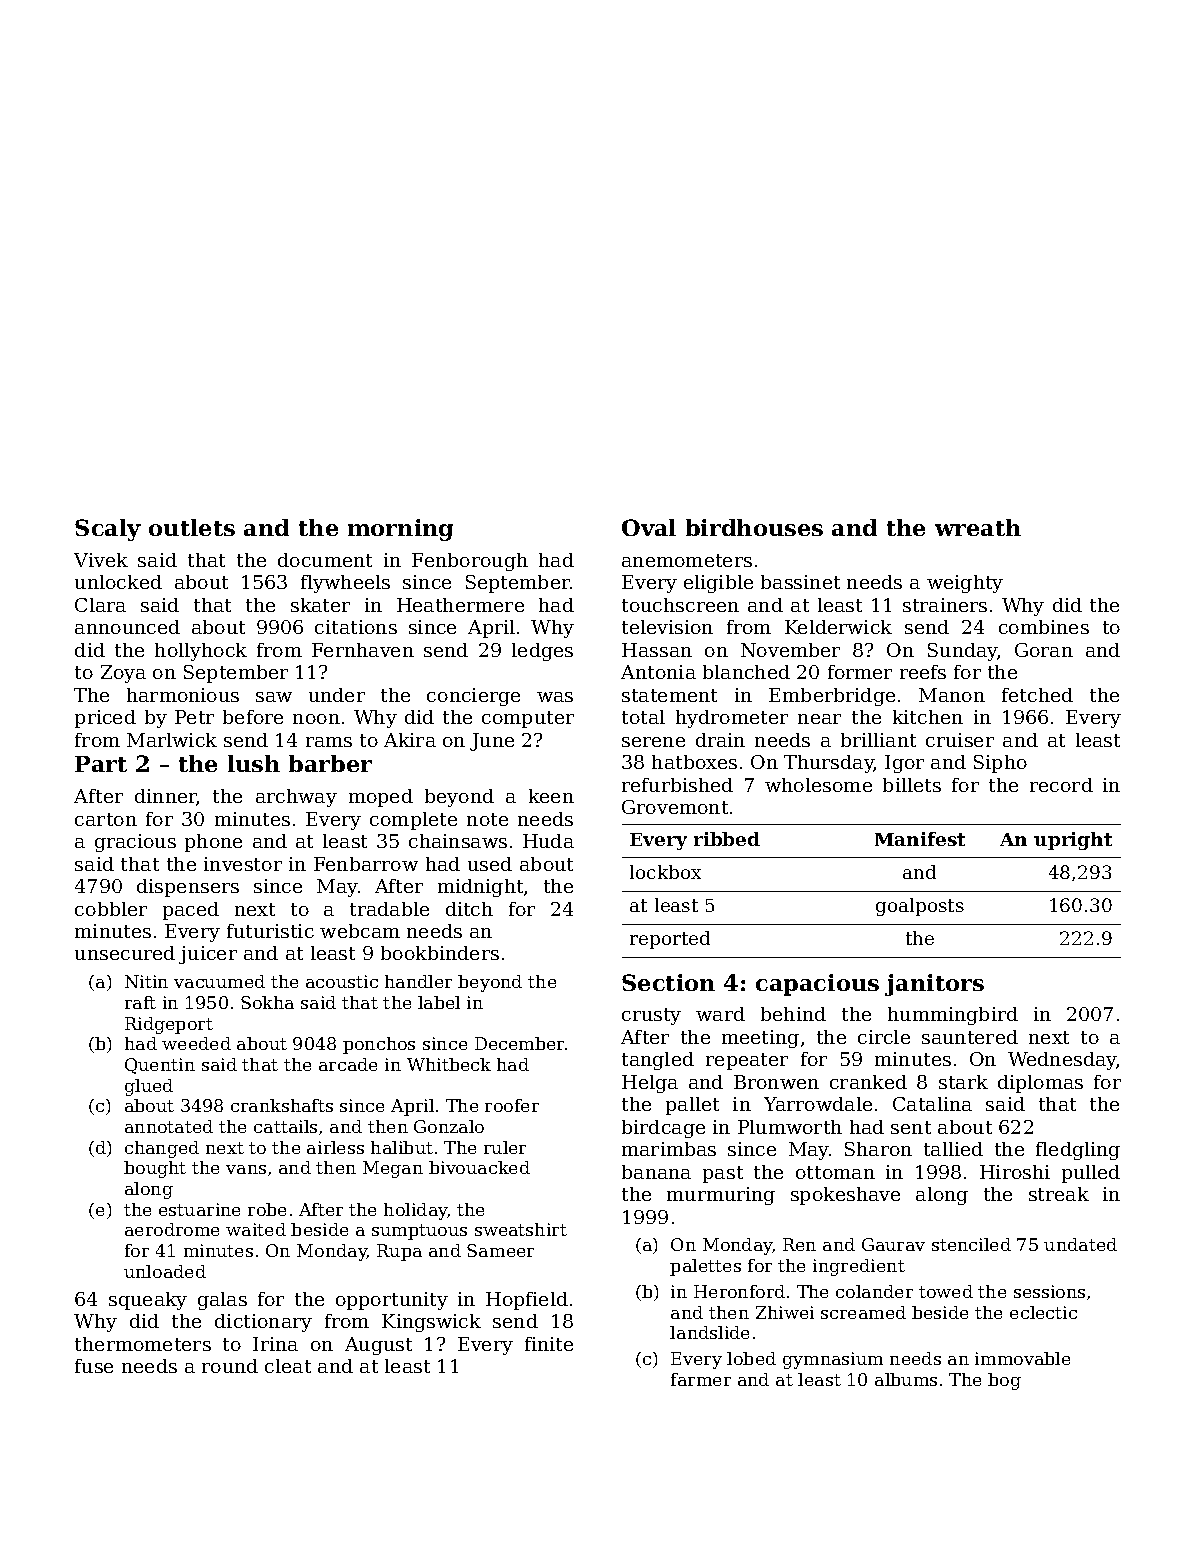  I want to click on janitors, so click(934, 985).
